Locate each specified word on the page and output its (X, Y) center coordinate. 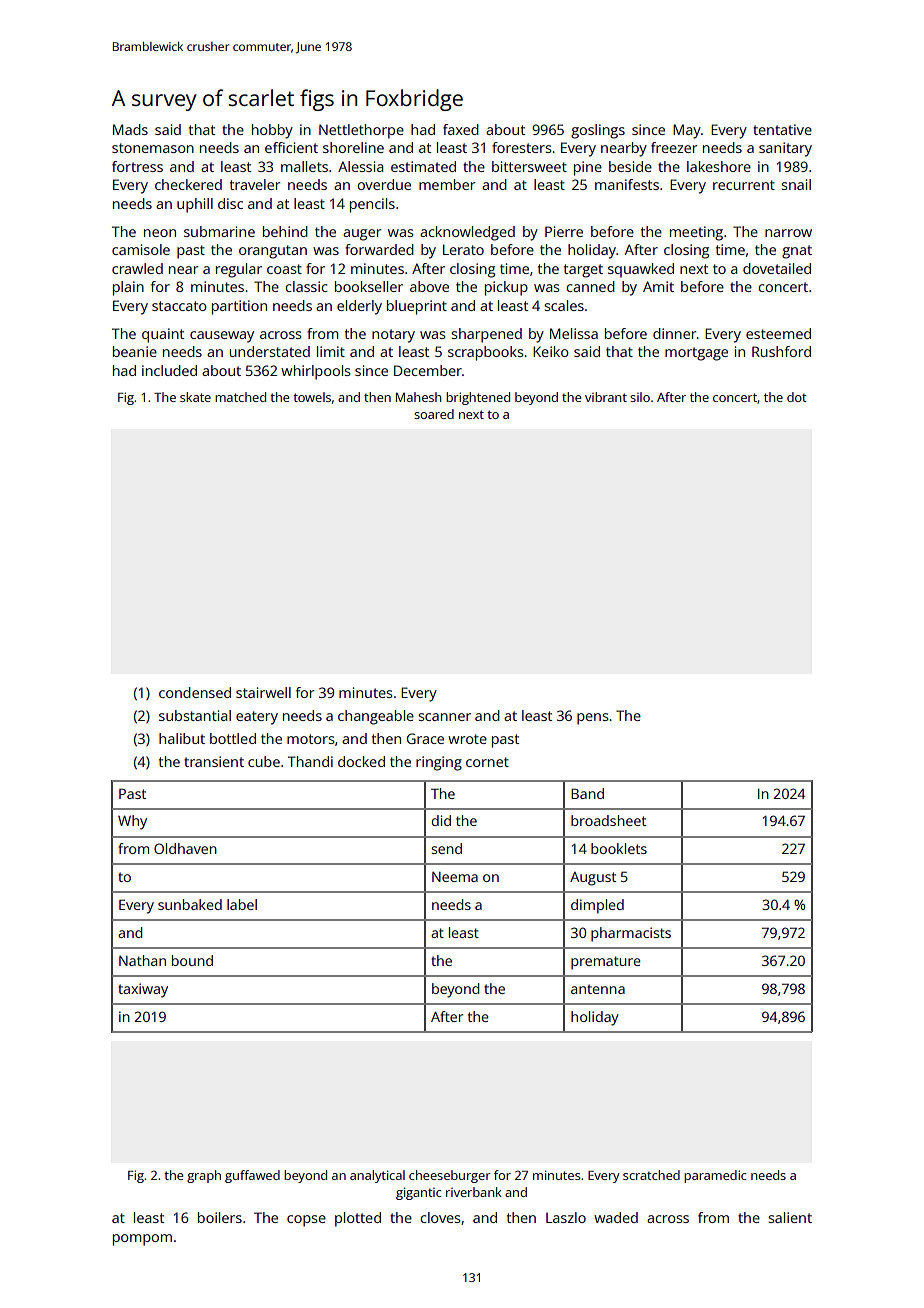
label (242, 904)
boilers (220, 1217)
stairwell (263, 692)
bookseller (369, 286)
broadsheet (608, 820)
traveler (255, 184)
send (446, 848)
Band (587, 793)
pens (592, 719)
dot (797, 397)
